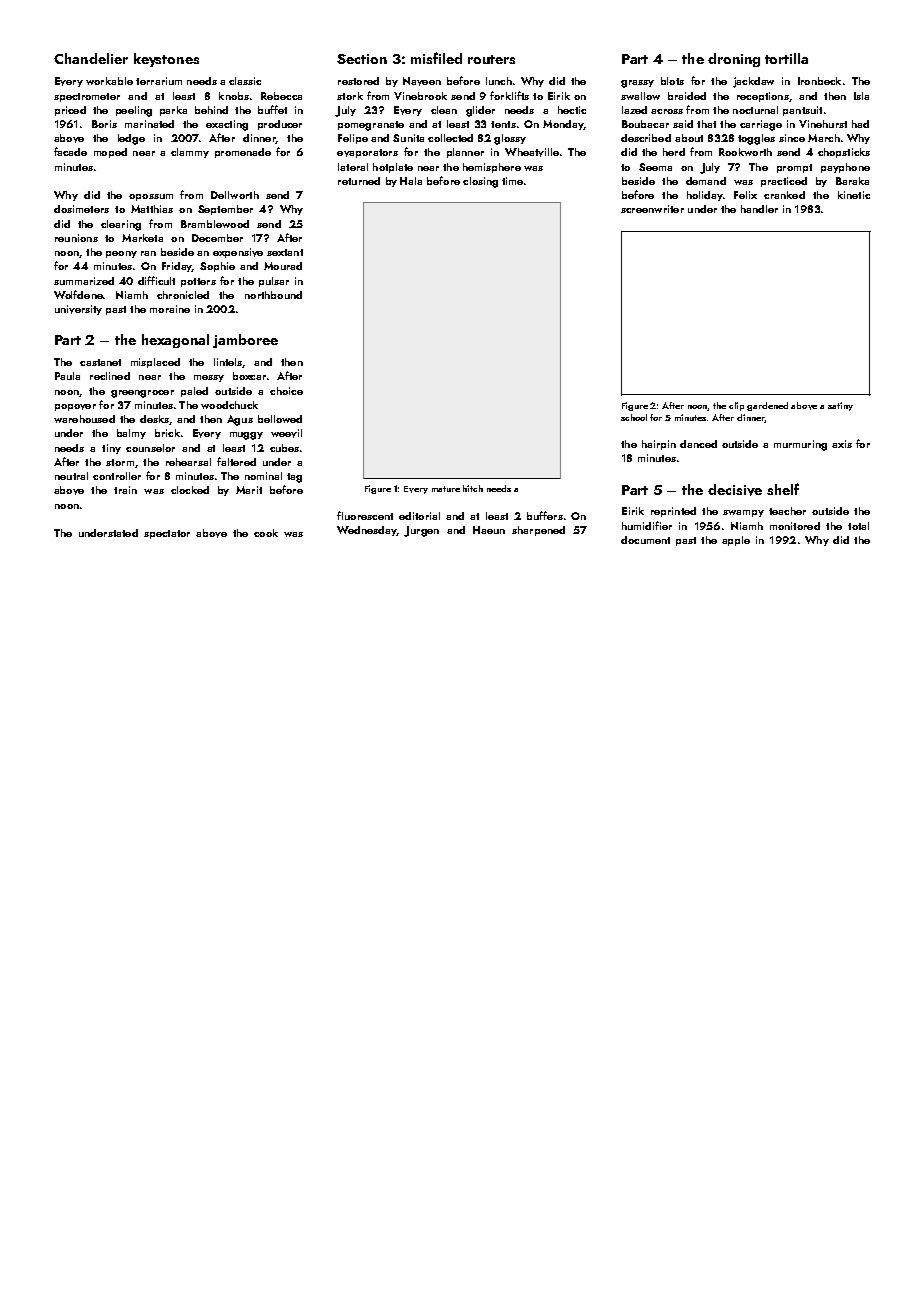 This screenshot has width=924, height=1308. What do you see at coordinates (167, 534) in the screenshot?
I see `spectator` at bounding box center [167, 534].
